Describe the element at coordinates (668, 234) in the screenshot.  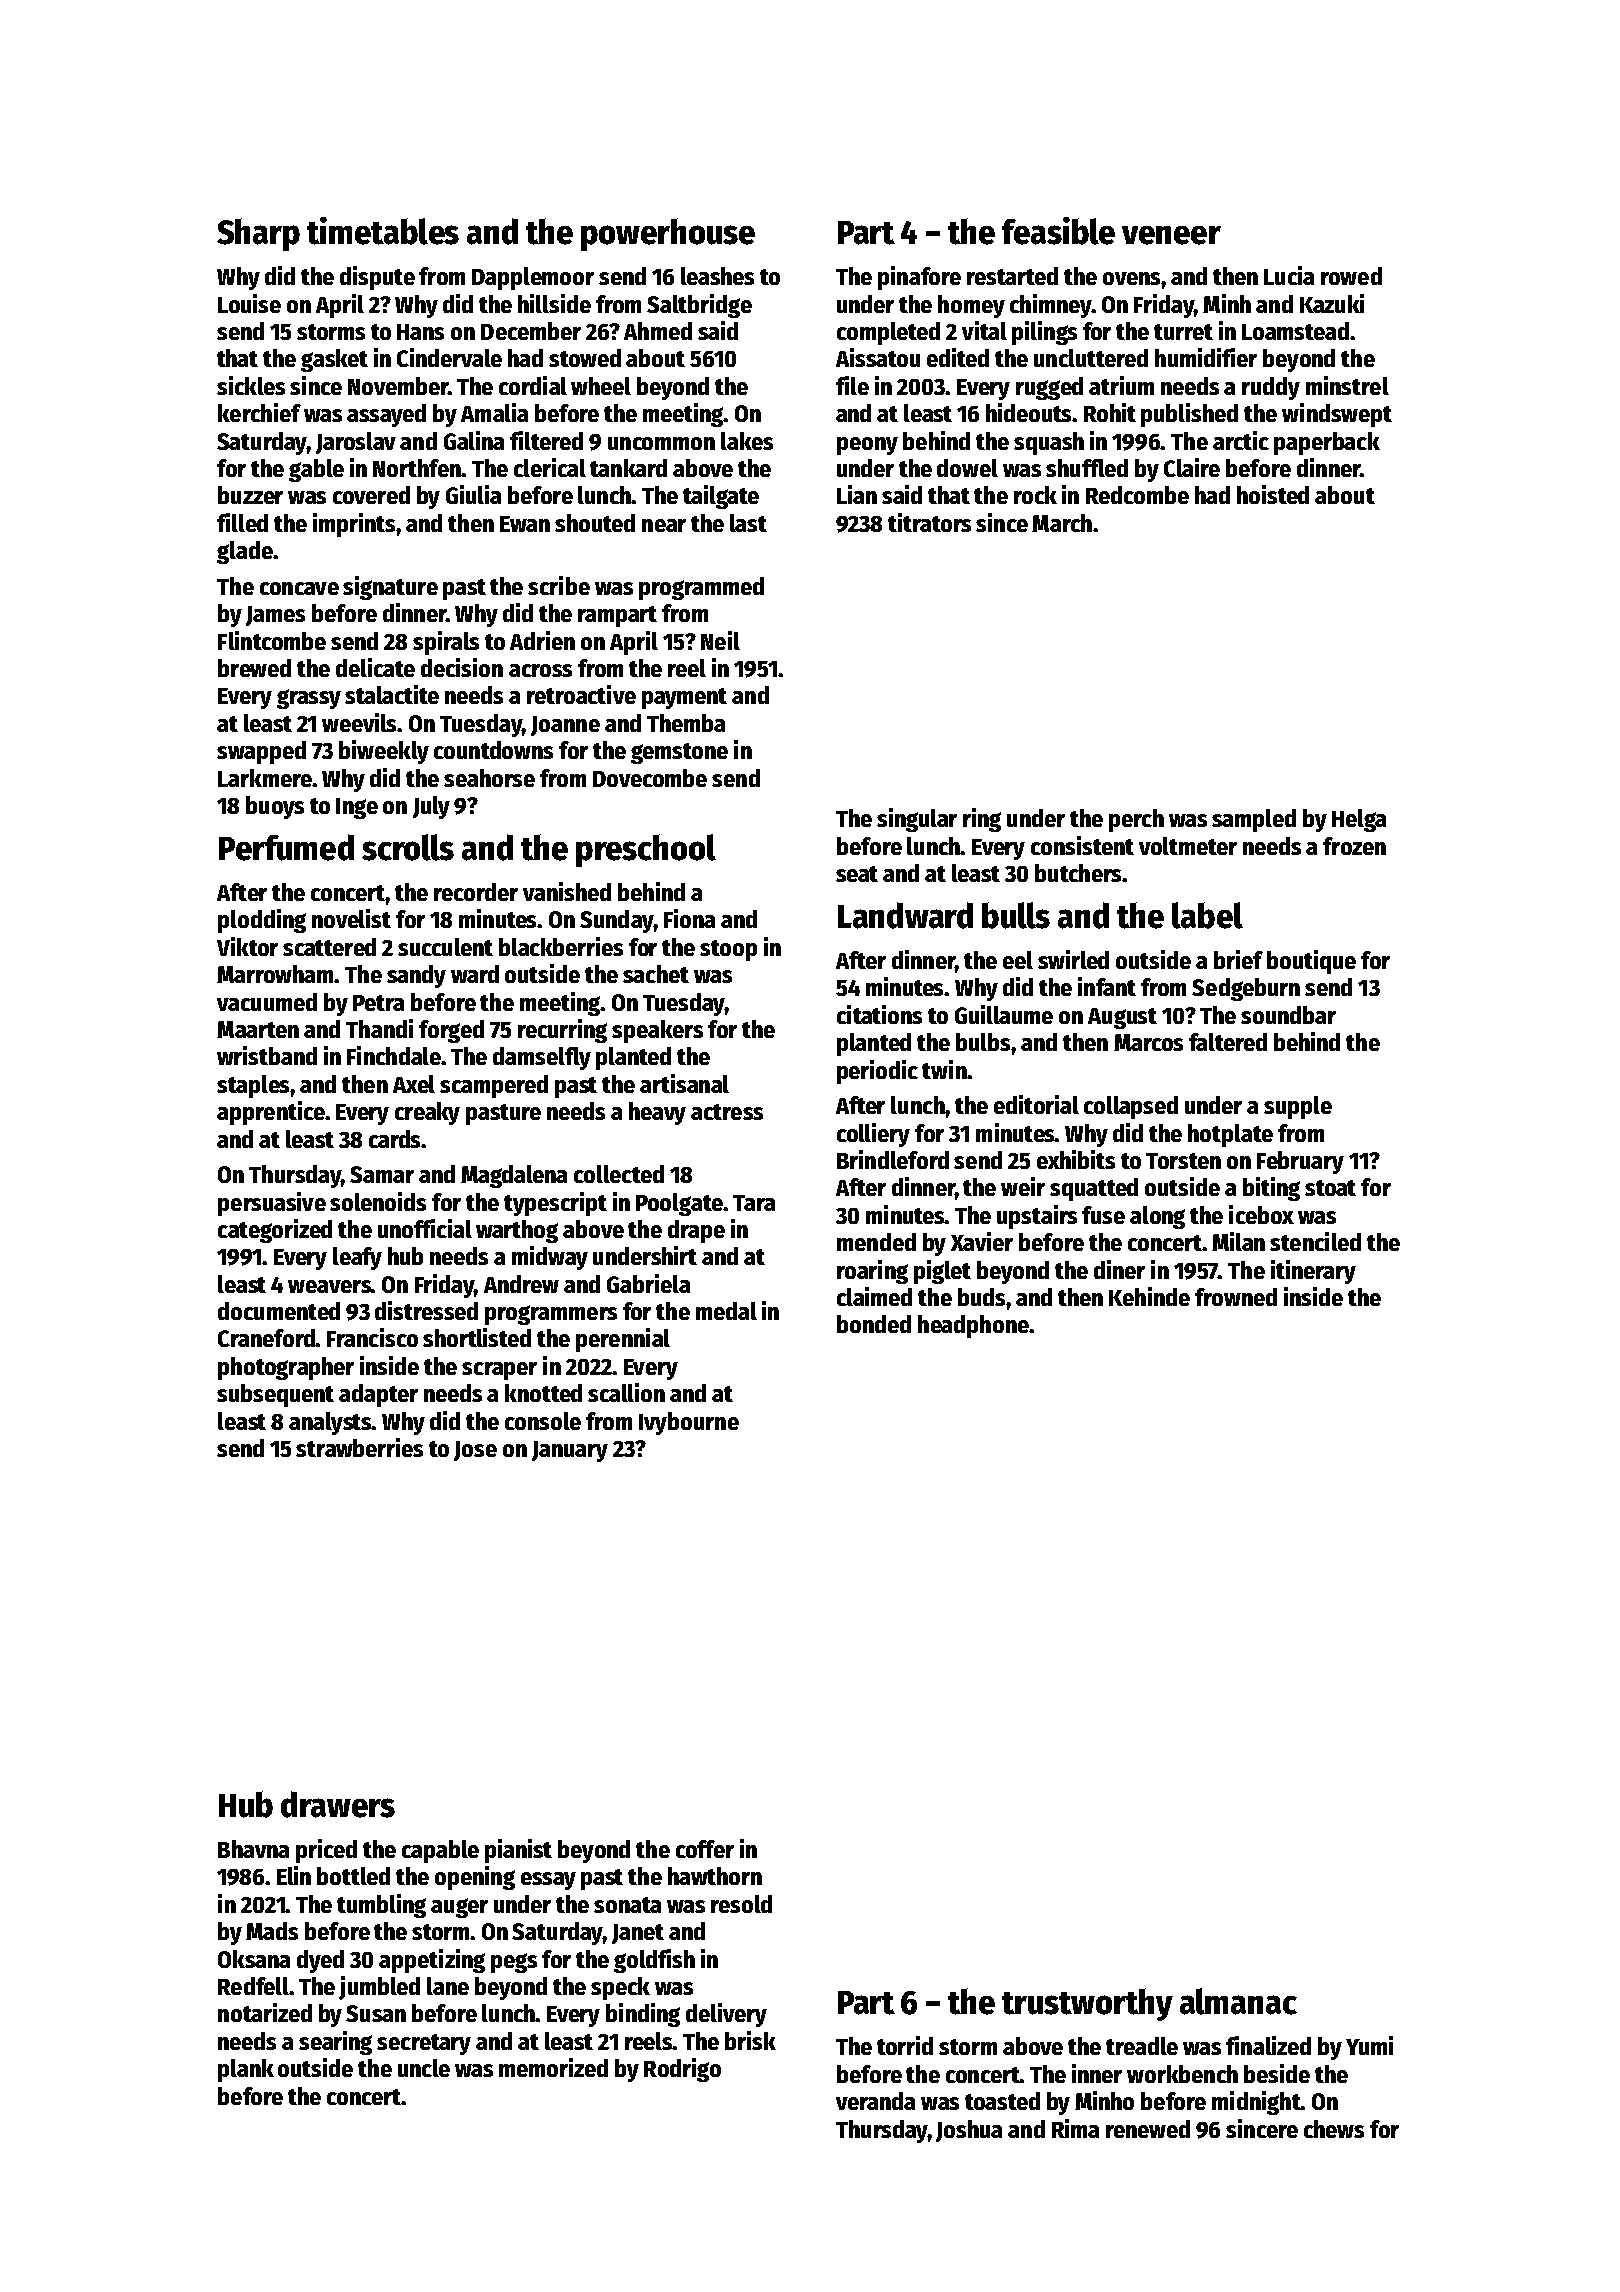
I see `powerhouse` at that location.
